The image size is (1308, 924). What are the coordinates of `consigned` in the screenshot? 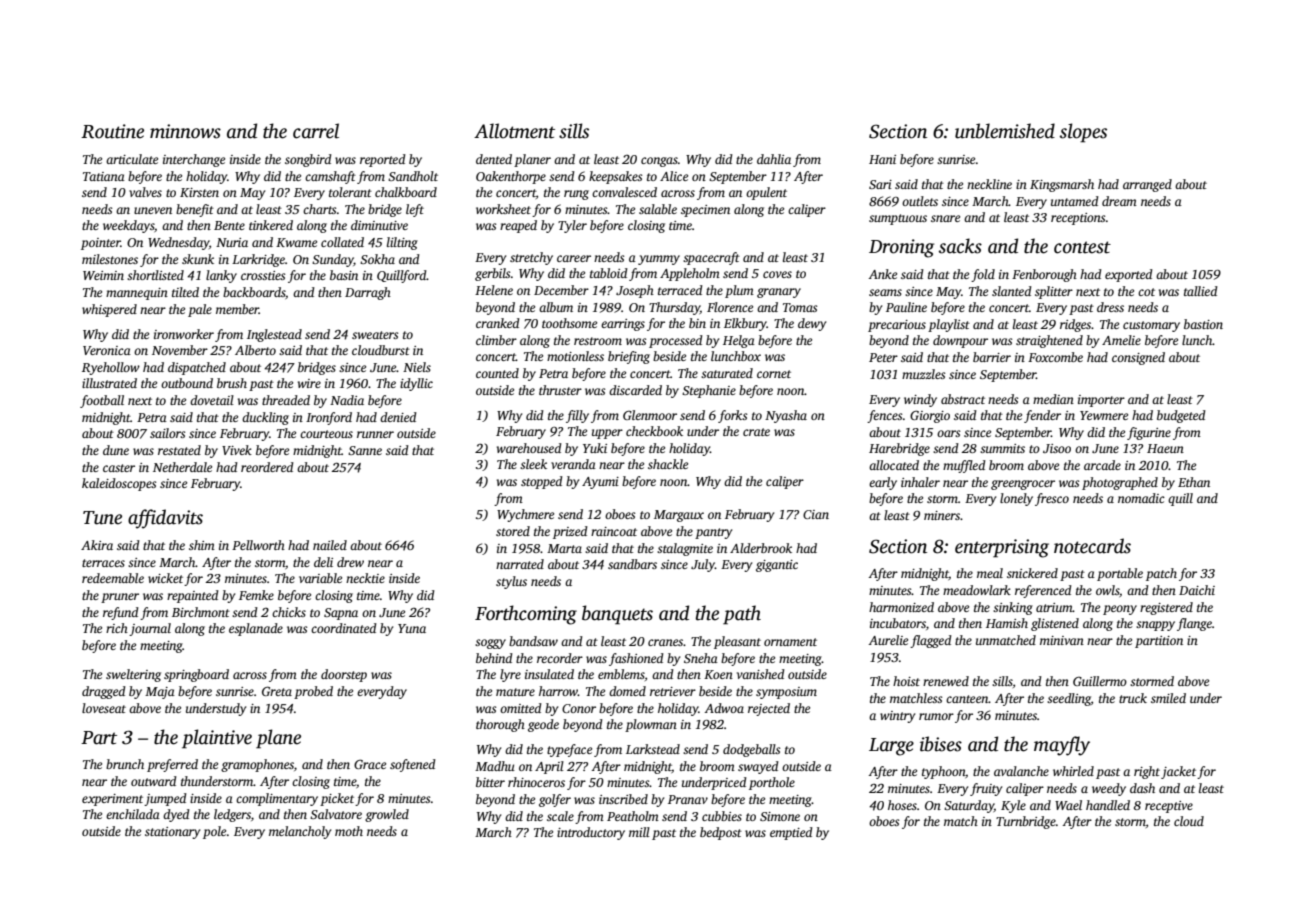 It's located at (1138, 358).
